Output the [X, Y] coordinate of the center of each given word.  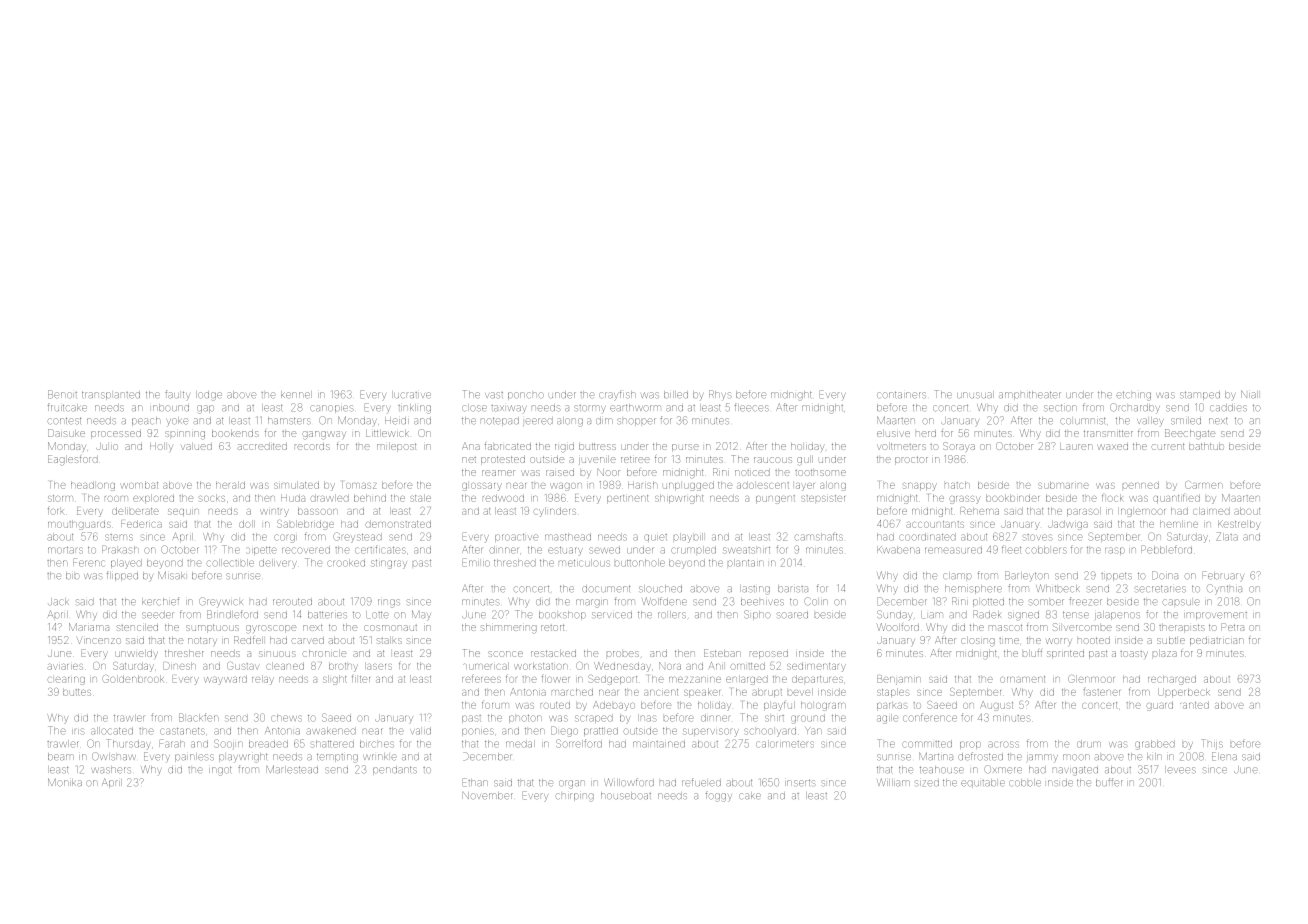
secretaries [1160, 588]
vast [494, 395]
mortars [65, 550]
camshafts [818, 536]
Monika [65, 782]
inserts [800, 782]
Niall [1249, 394]
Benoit [62, 394]
